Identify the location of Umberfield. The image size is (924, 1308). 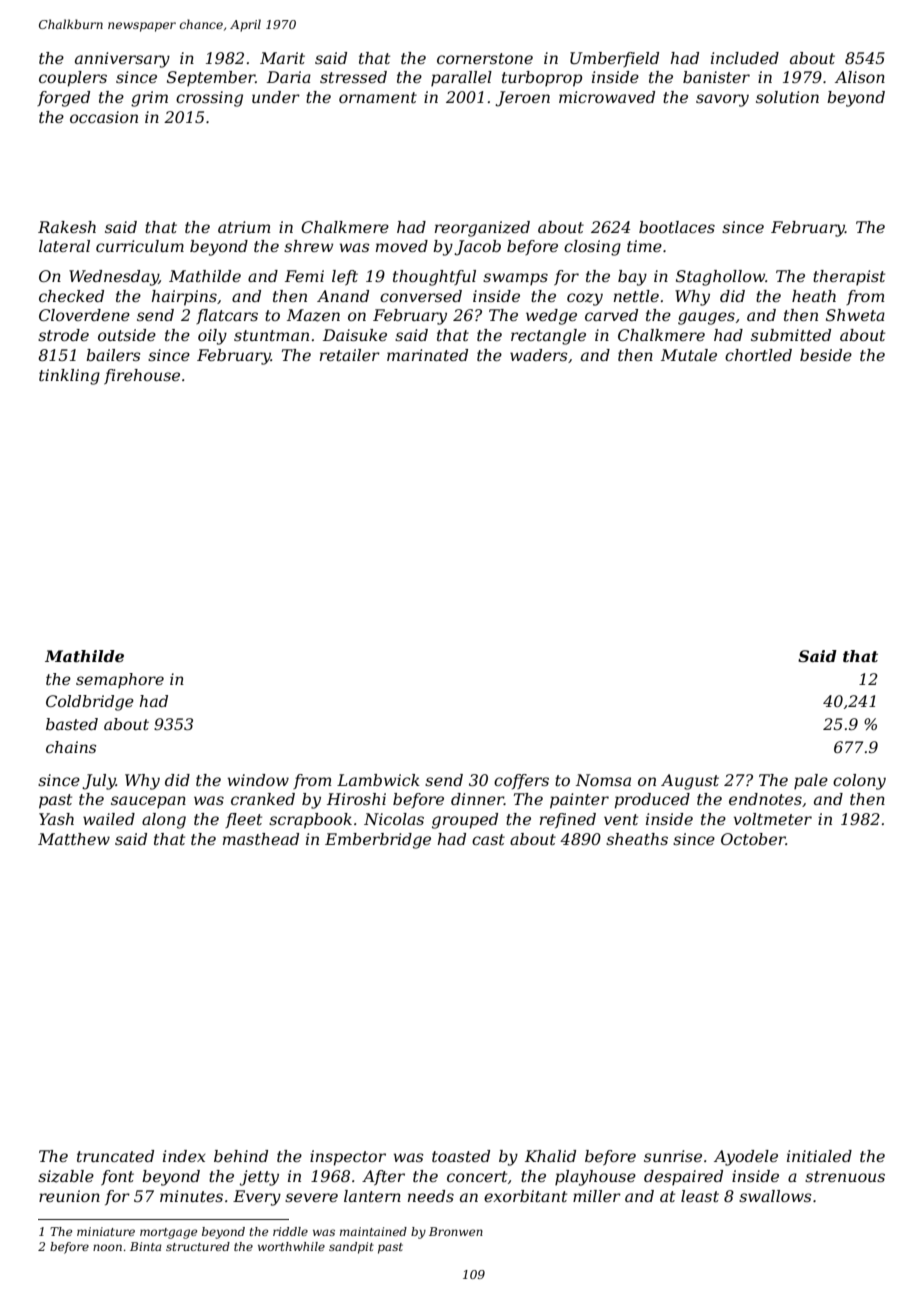
(614, 59).
